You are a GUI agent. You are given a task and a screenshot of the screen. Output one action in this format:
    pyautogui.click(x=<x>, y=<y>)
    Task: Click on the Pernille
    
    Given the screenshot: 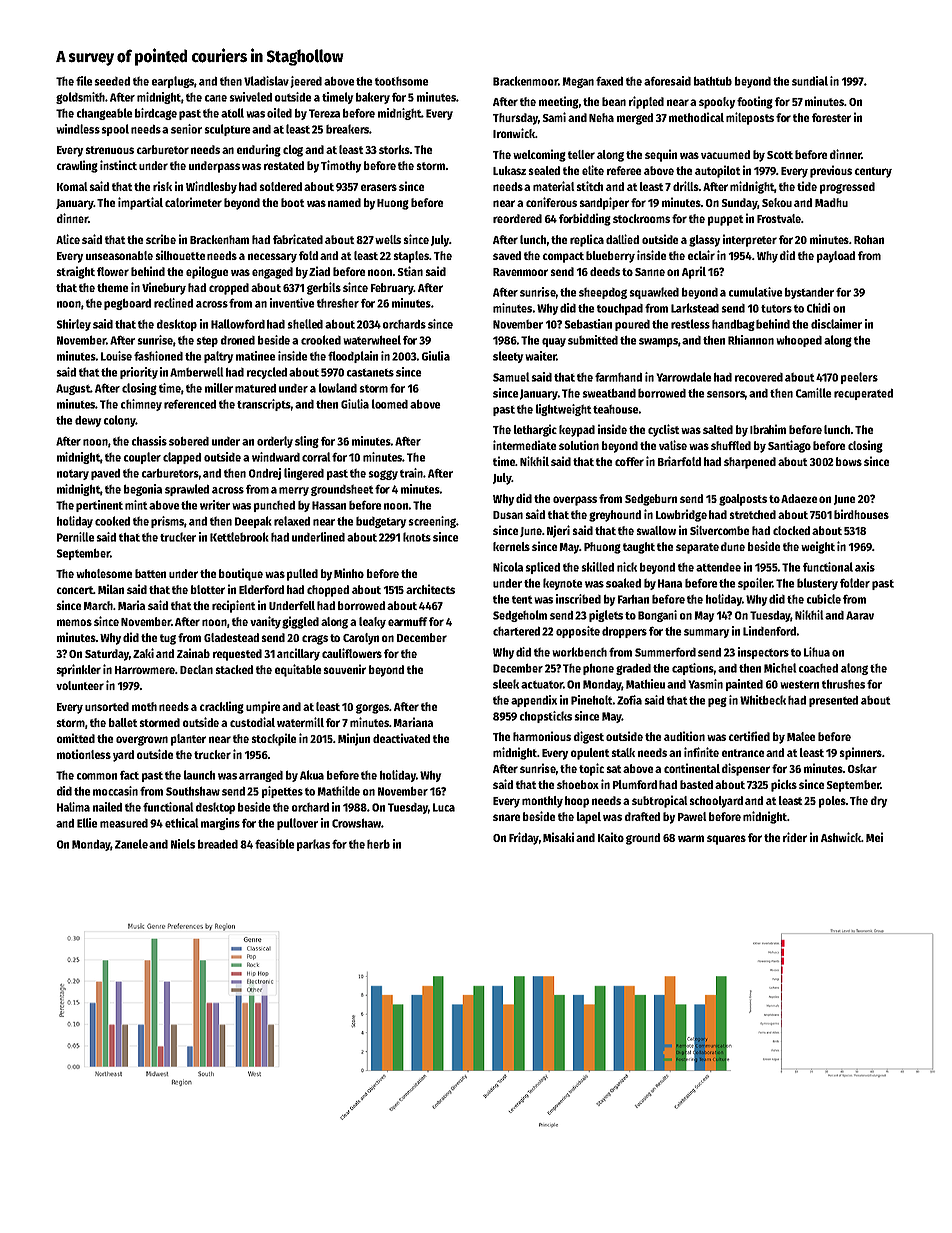 What is the action you would take?
    pyautogui.click(x=76, y=537)
